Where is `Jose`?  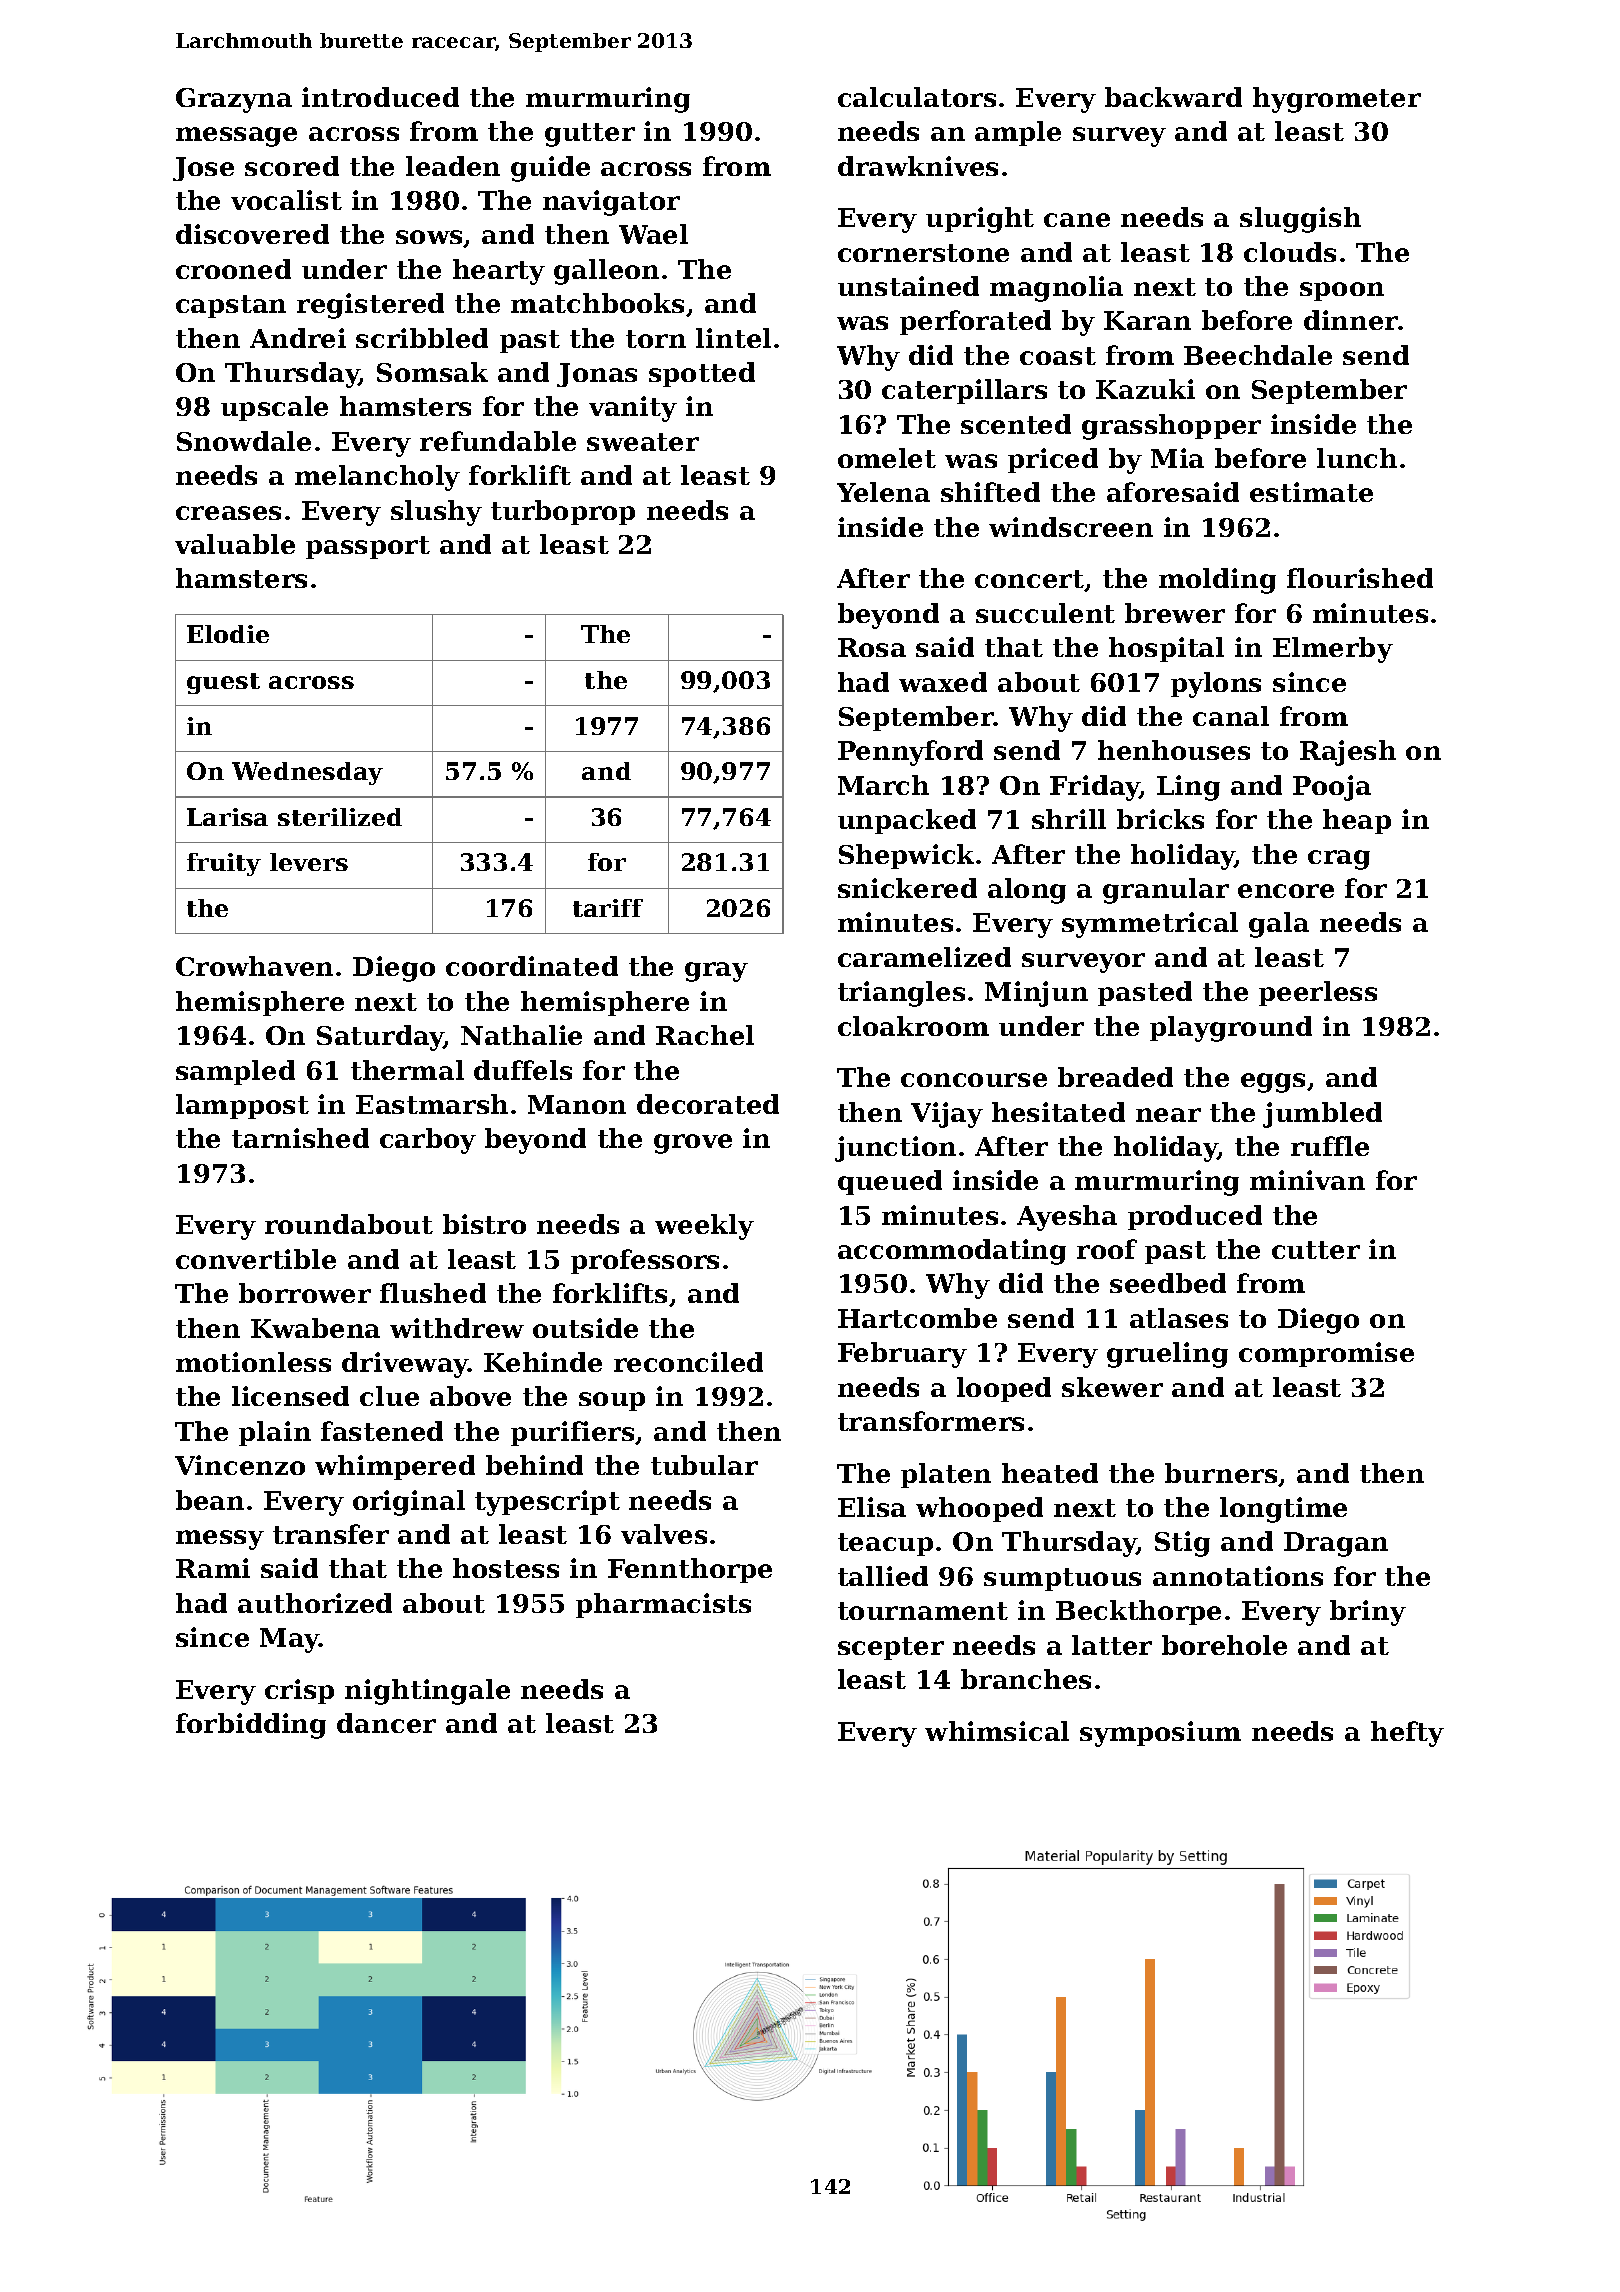
Jose is located at coordinates (203, 169).
